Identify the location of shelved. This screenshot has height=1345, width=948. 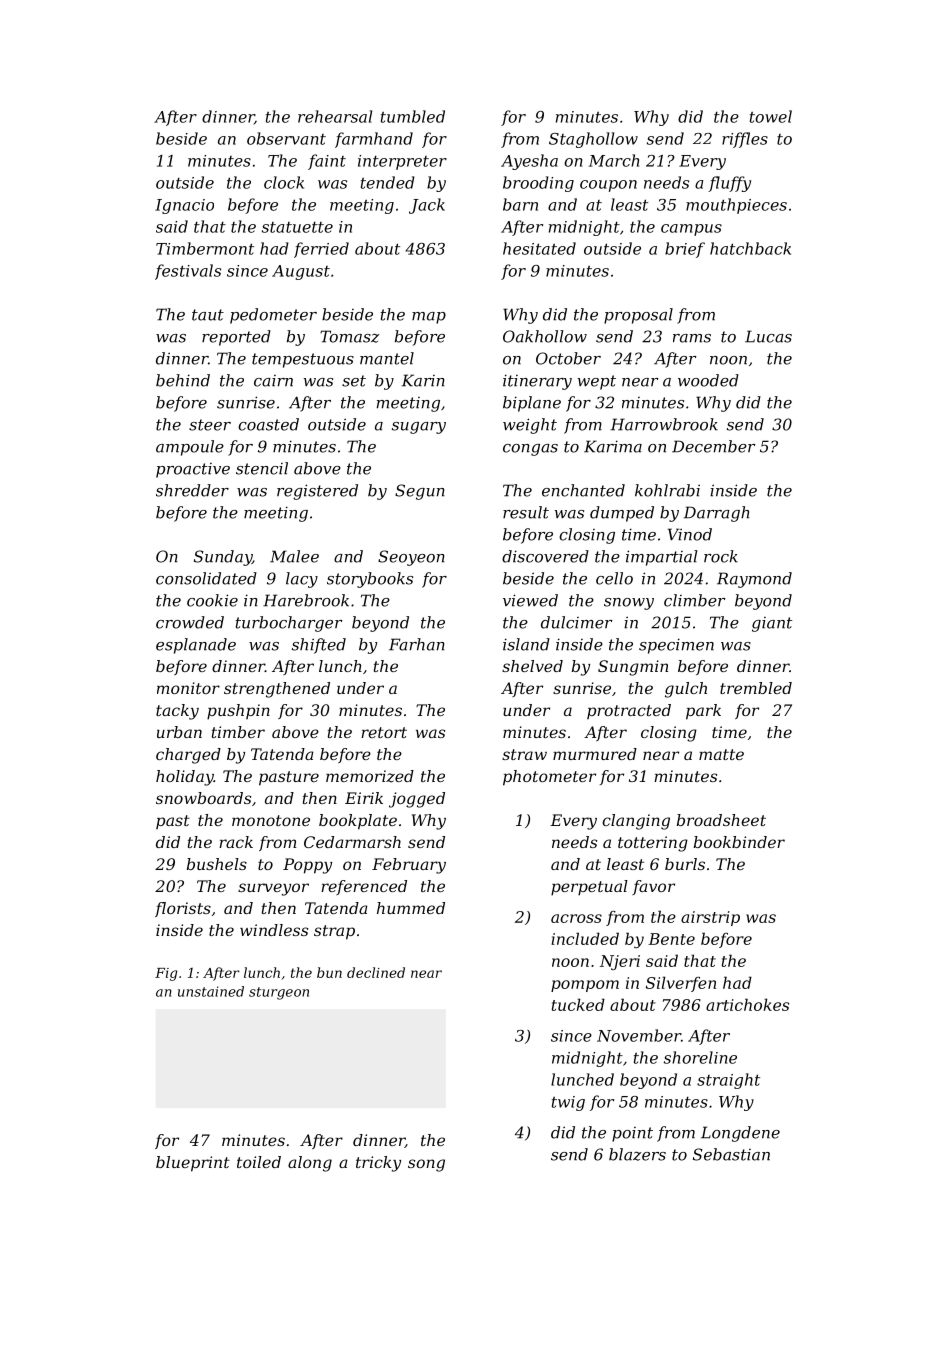
(532, 666).
